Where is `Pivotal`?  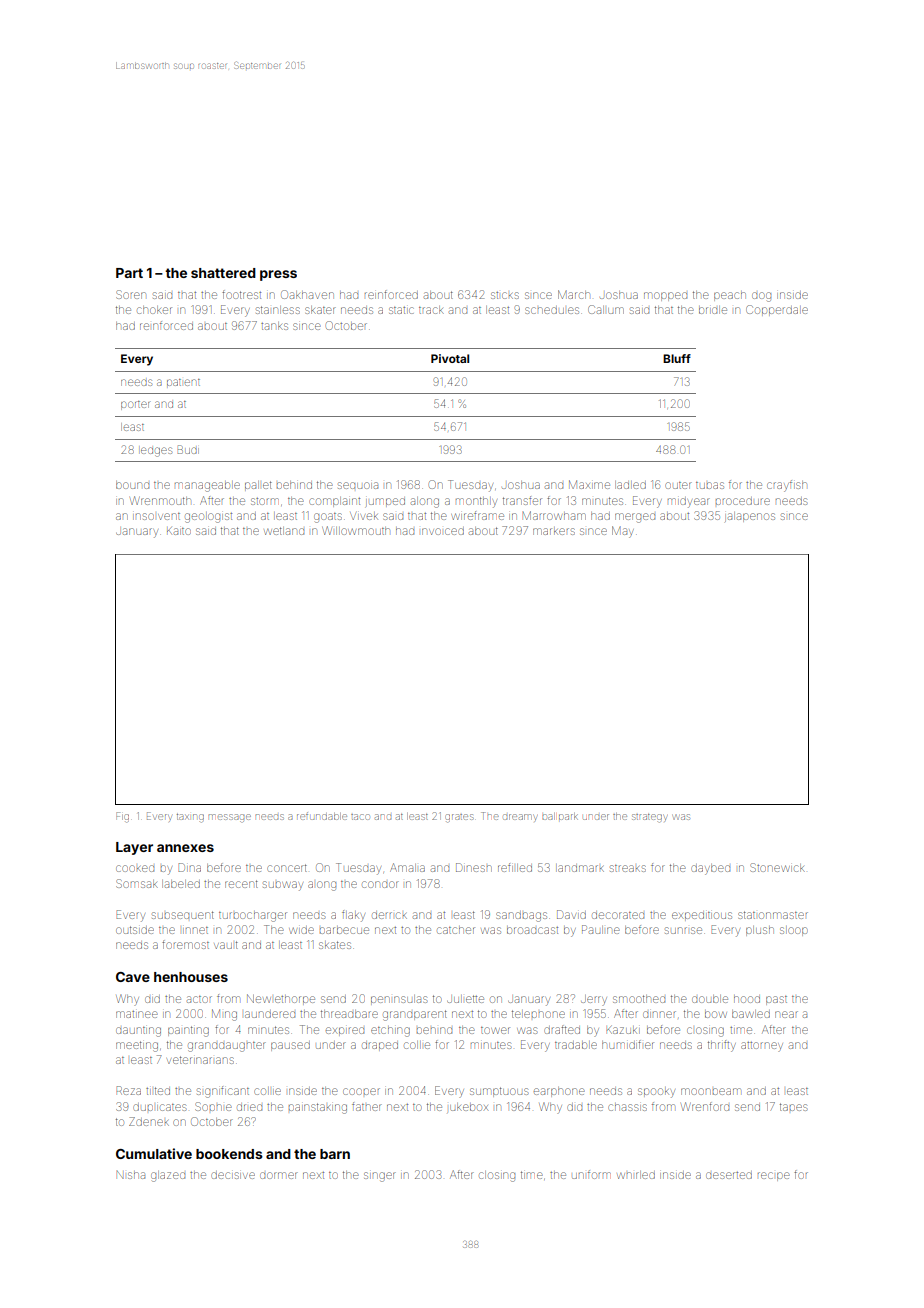
Pivotal is located at coordinates (450, 358).
